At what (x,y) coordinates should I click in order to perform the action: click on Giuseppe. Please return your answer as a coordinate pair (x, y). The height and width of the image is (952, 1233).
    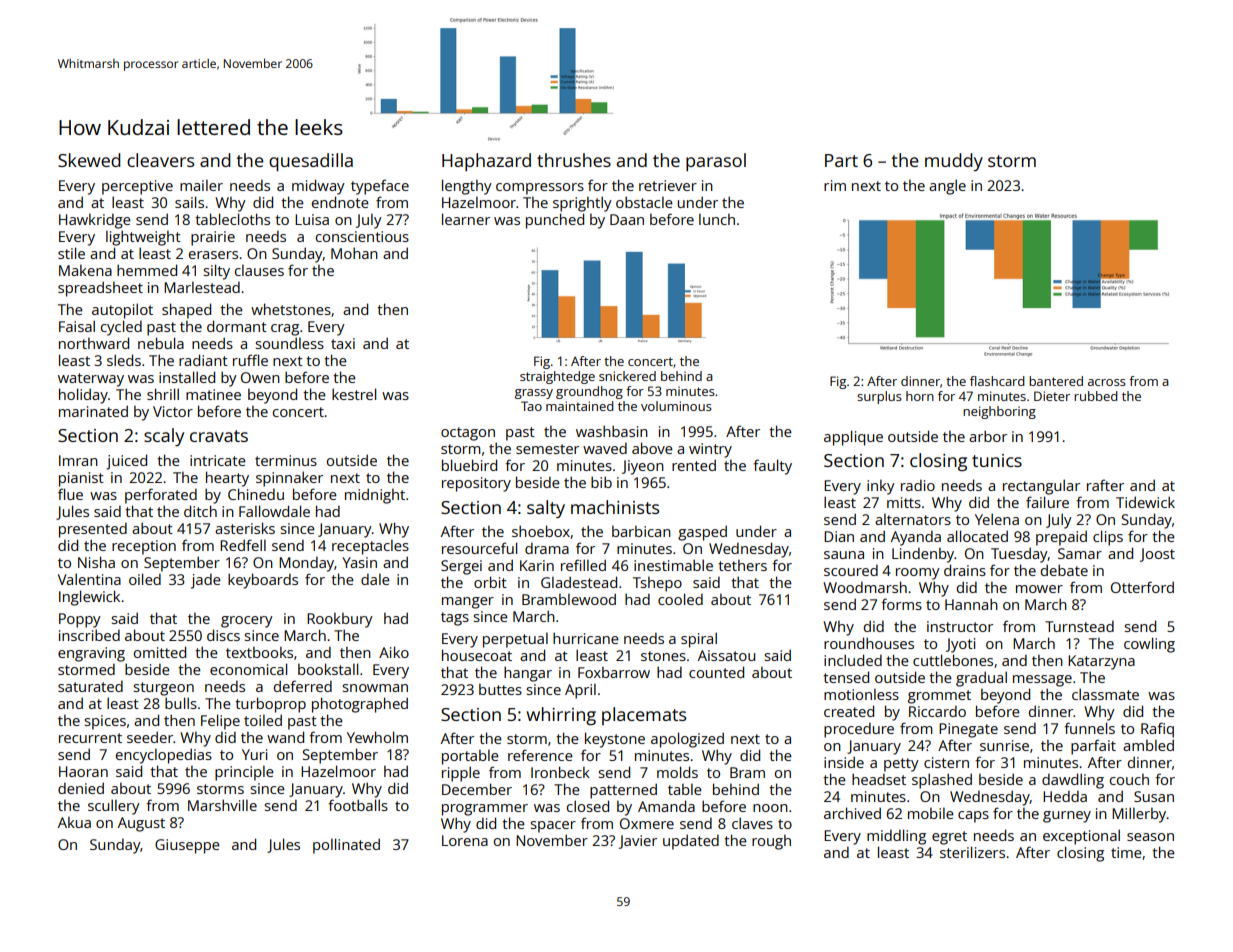
    Looking at the image, I should click on (187, 846).
